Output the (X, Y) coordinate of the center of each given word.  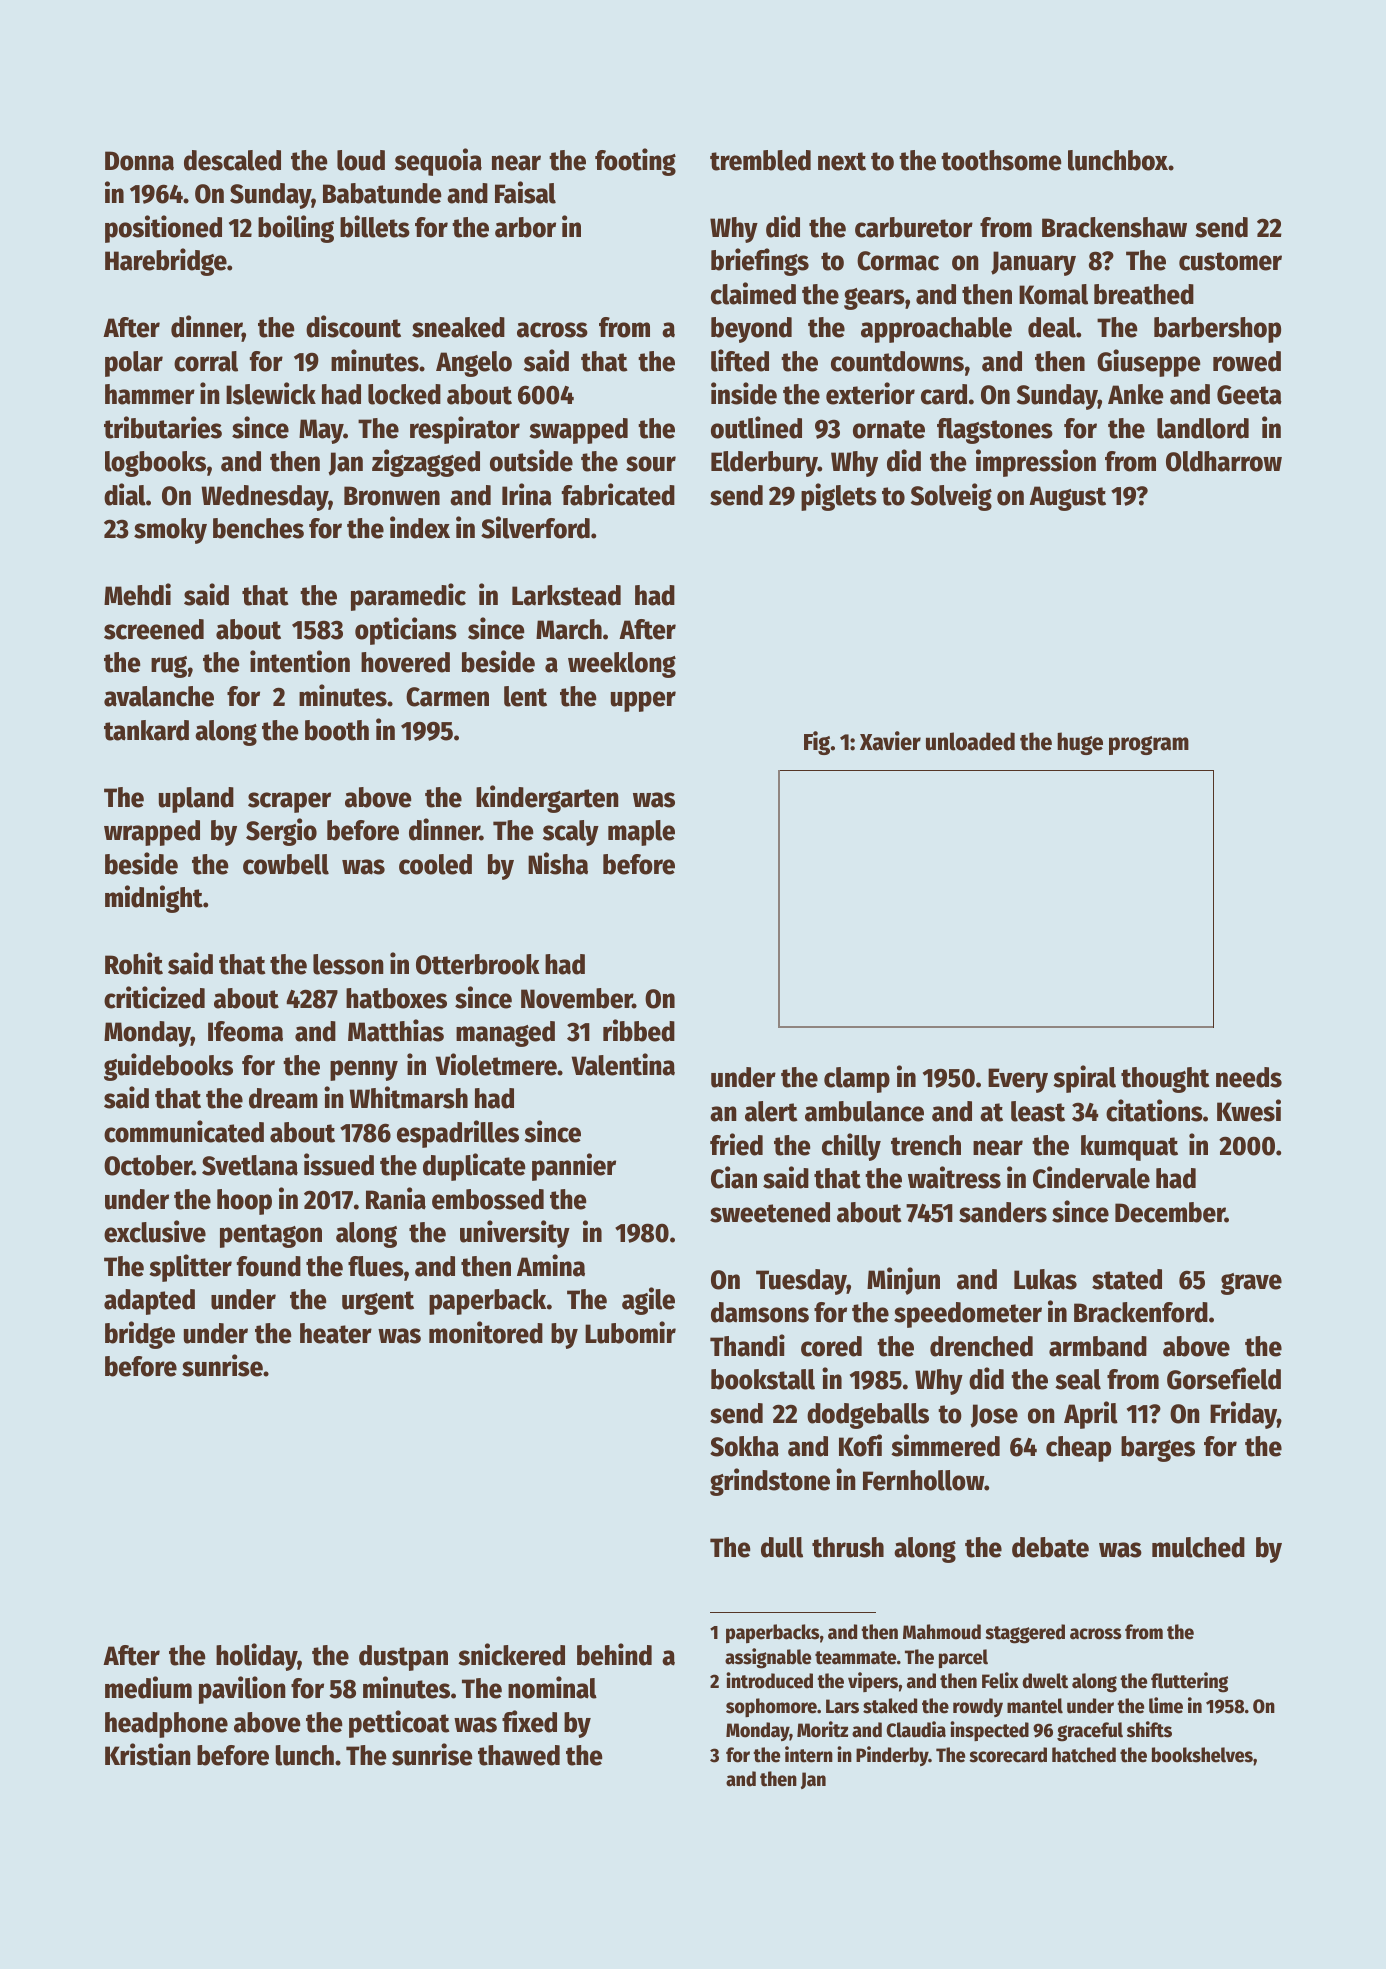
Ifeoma (245, 1031)
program (1149, 745)
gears (874, 299)
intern (809, 1754)
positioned (163, 229)
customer (1230, 261)
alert (771, 1111)
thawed (519, 1755)
